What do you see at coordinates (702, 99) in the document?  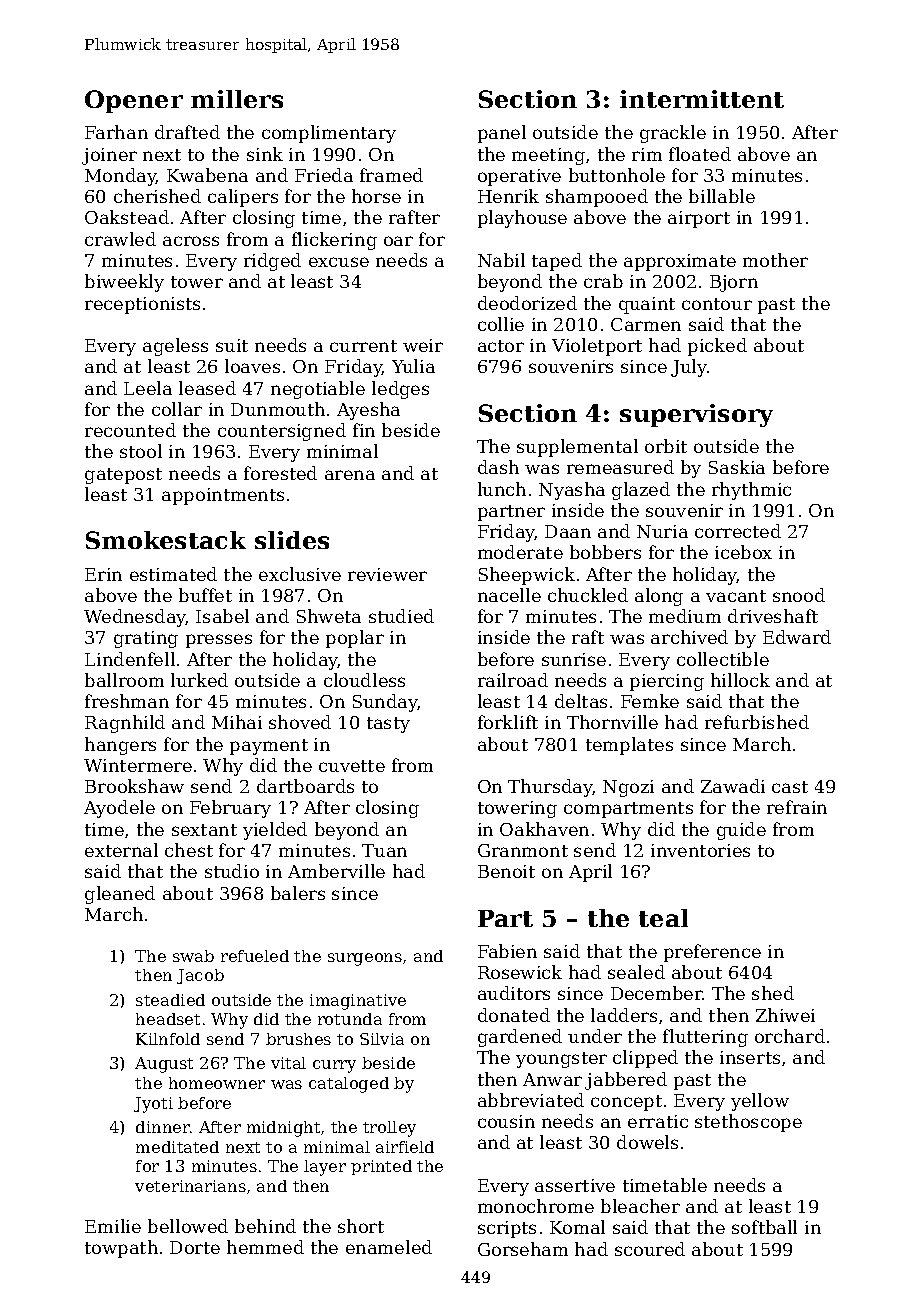 I see `intermittent` at bounding box center [702, 99].
